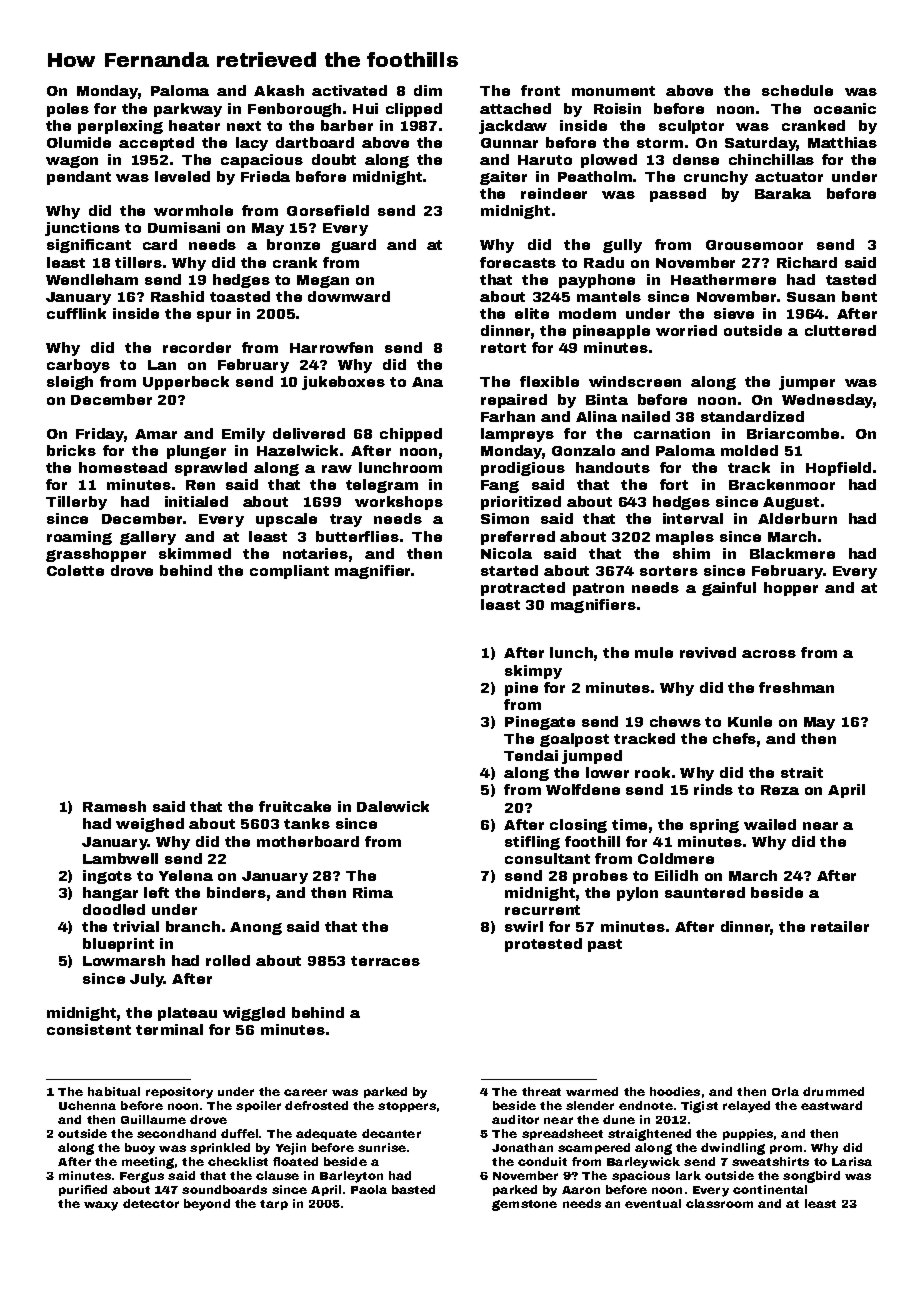 This document has height=1308, width=924. I want to click on Fang, so click(500, 486).
